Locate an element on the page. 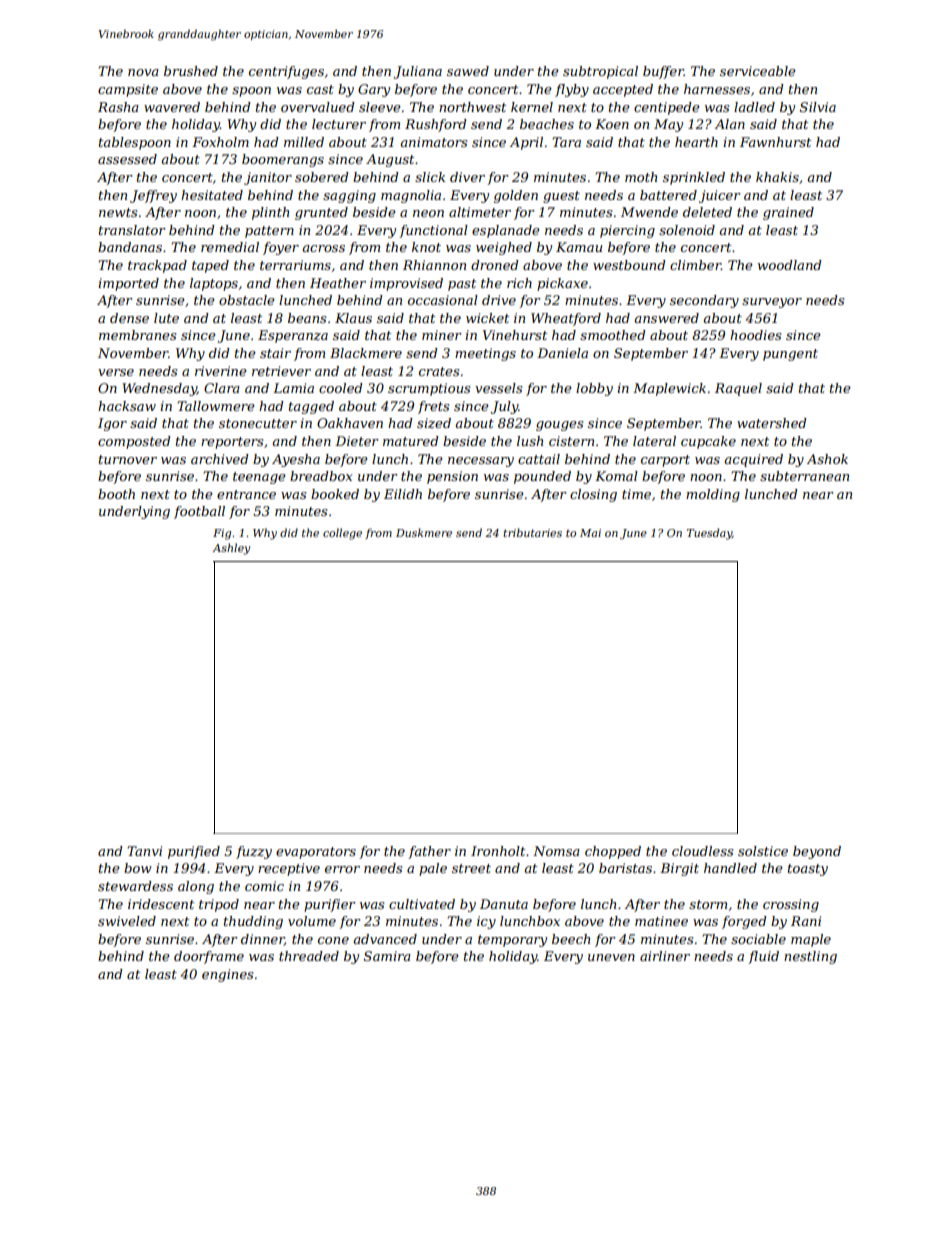 The width and height of the document is (952, 1233). bow is located at coordinates (138, 868).
